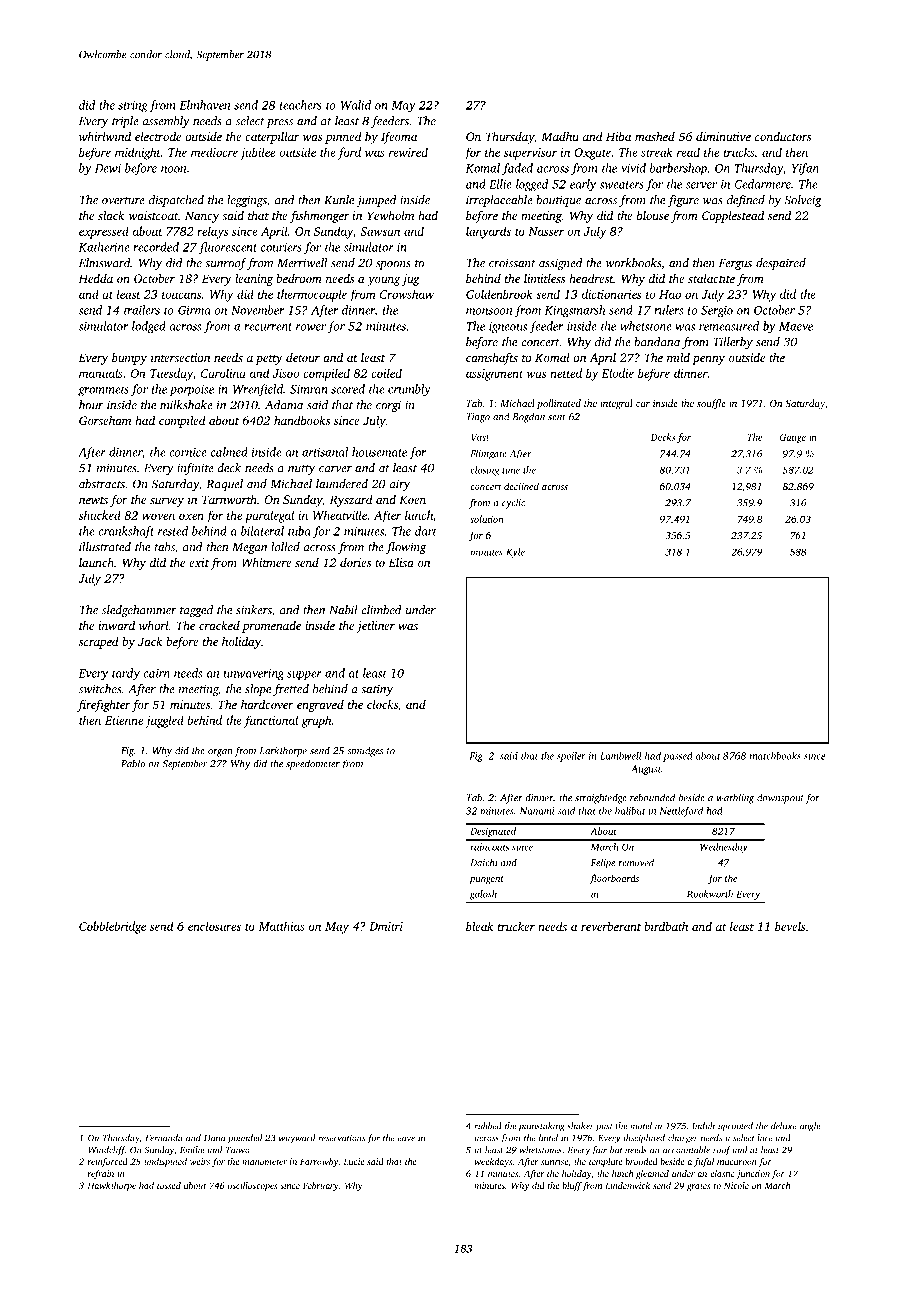 This image has width=908, height=1316. I want to click on eave, so click(406, 1139).
